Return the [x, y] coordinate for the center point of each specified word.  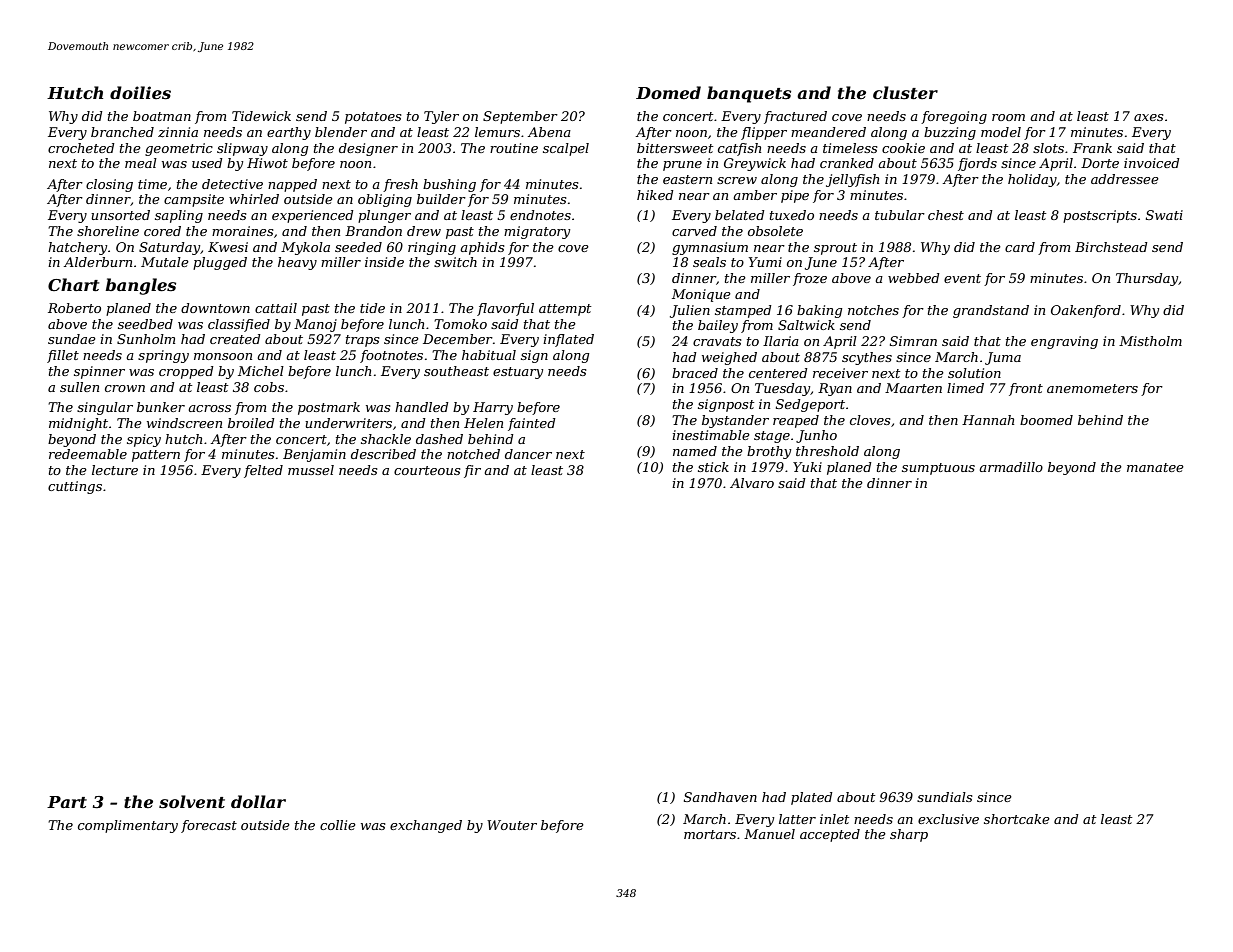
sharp [909, 835]
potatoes [373, 118]
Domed [668, 92]
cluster [905, 92]
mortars [710, 834]
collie [338, 825]
